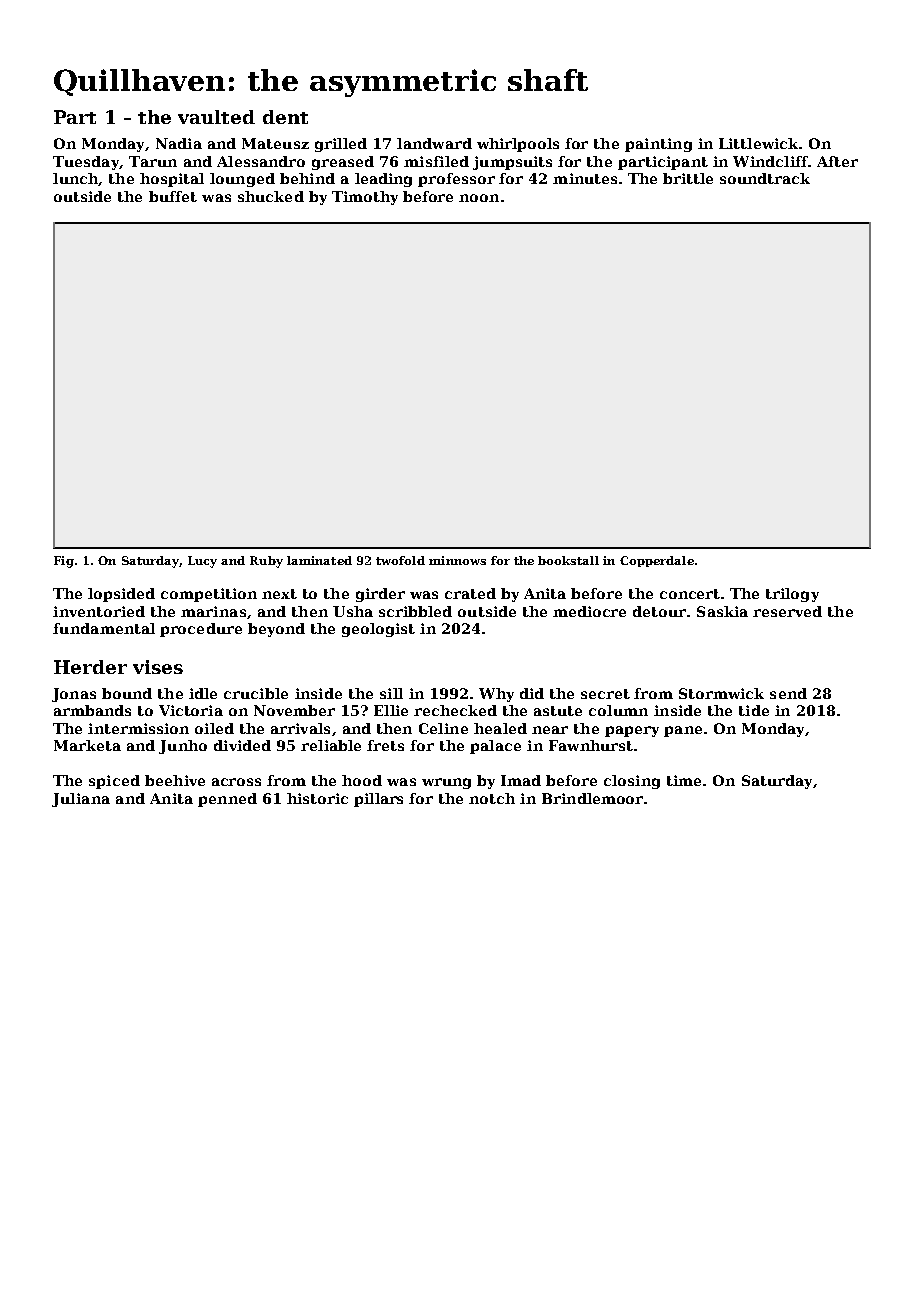 The height and width of the screenshot is (1308, 924). What do you see at coordinates (657, 561) in the screenshot?
I see `Copperdale` at bounding box center [657, 561].
